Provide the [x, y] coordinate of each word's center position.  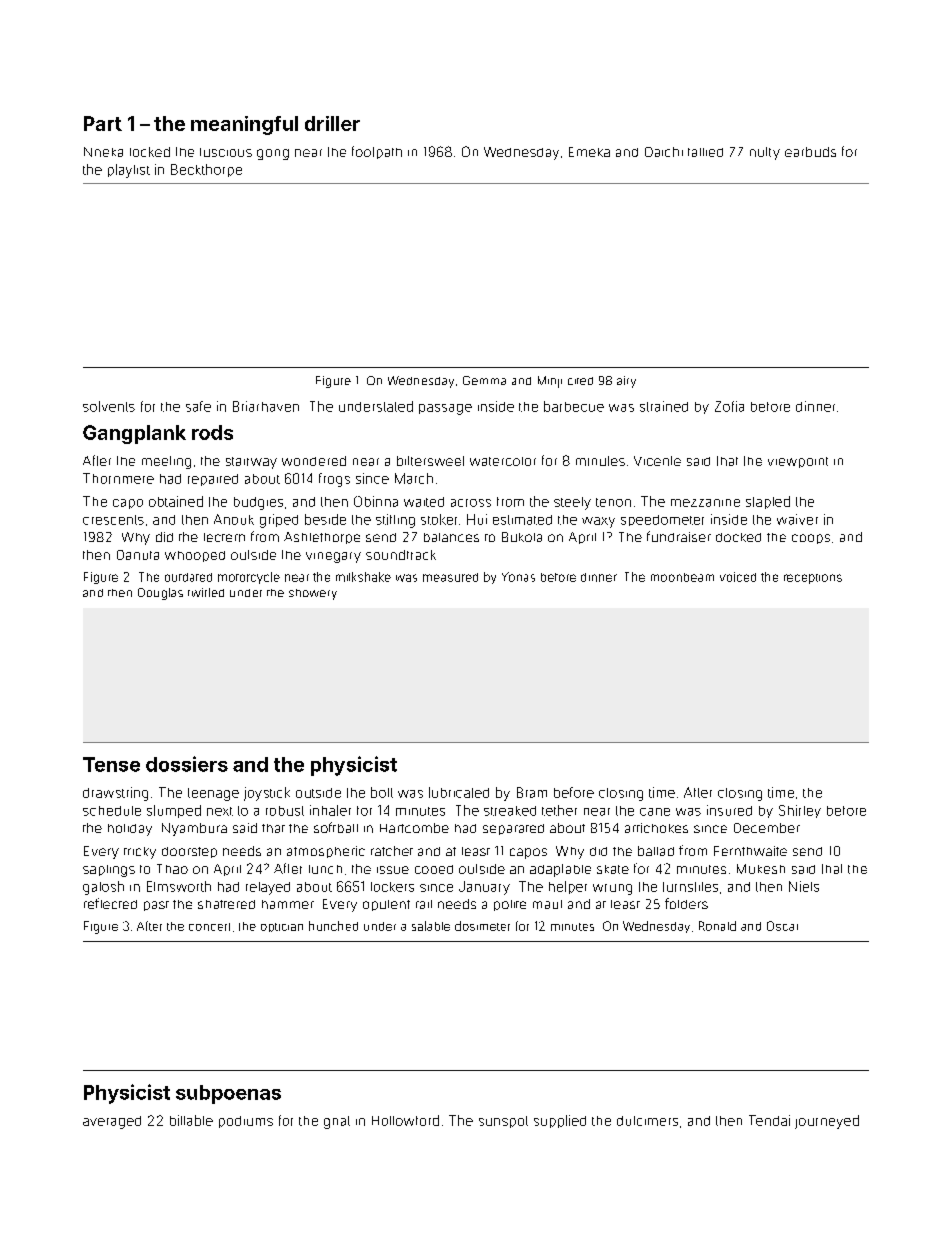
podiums [246, 1122]
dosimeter [482, 926]
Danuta [138, 555]
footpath [377, 152]
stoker [439, 519]
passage [445, 409]
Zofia [729, 406]
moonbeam [682, 577]
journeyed [827, 1122]
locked [150, 152]
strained [664, 406]
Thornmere [118, 478]
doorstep [189, 852]
